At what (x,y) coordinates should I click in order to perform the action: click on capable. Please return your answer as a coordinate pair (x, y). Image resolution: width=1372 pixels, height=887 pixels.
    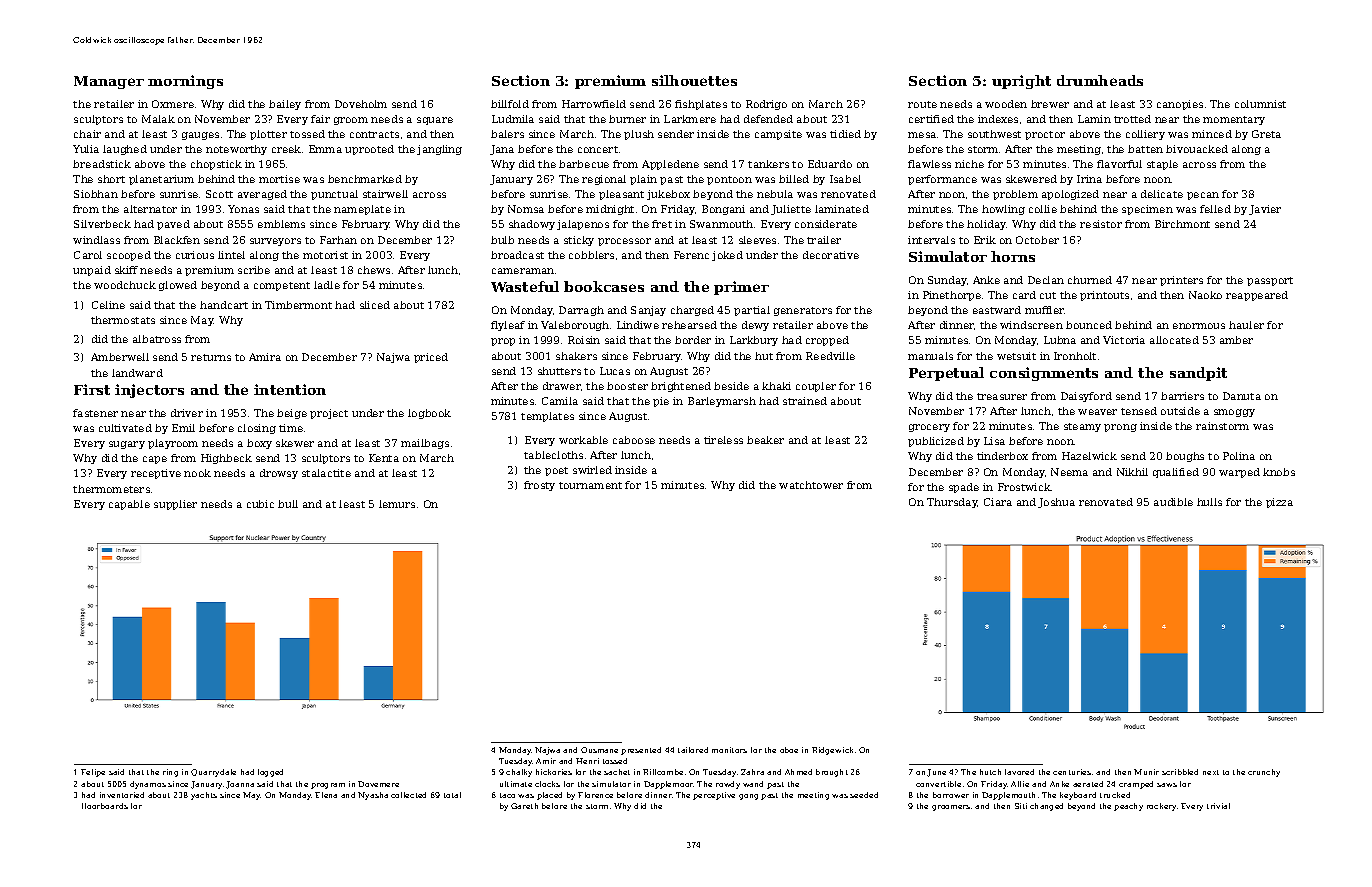
    Looking at the image, I should click on (129, 505).
